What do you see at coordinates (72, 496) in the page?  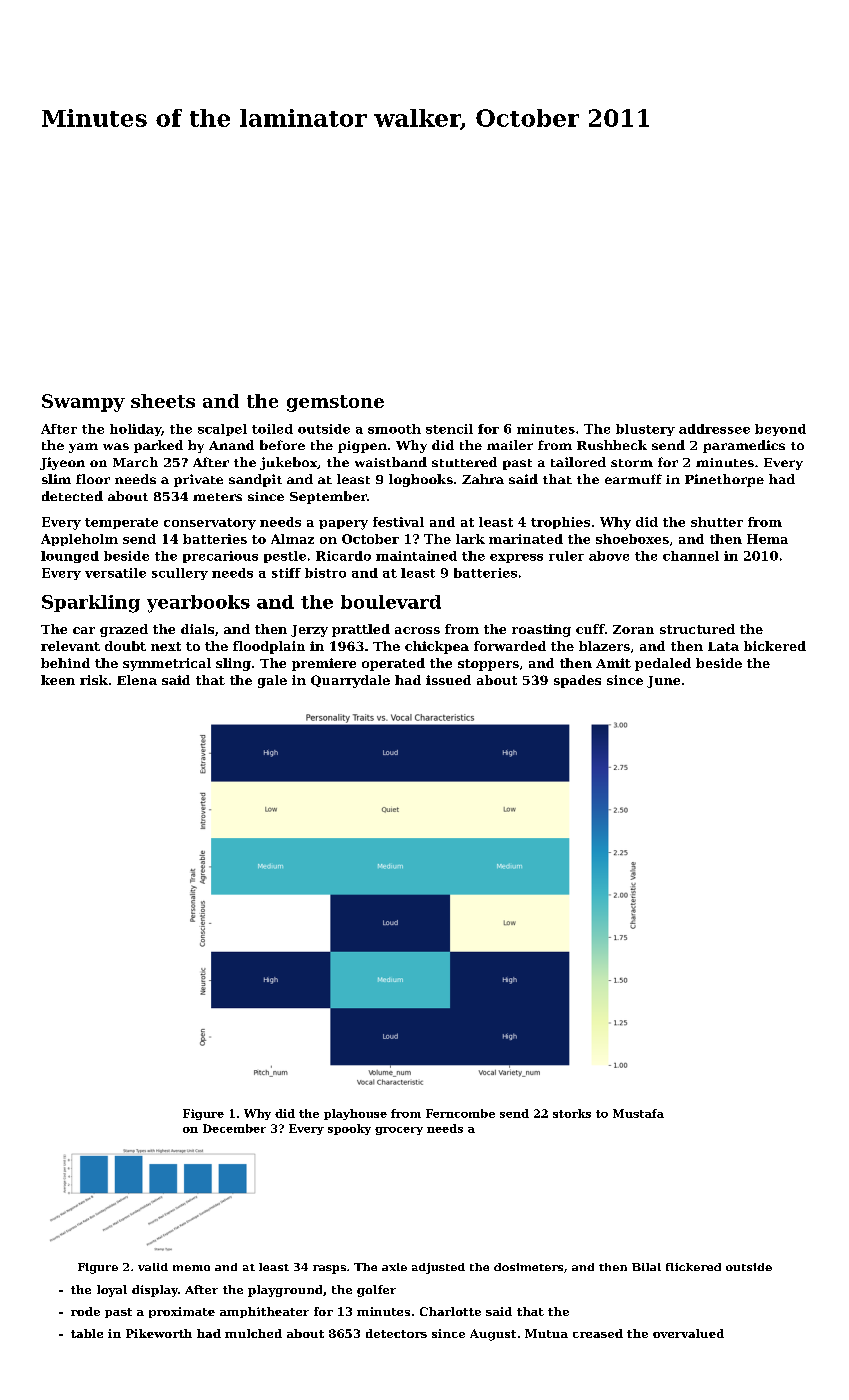 I see `detected` at bounding box center [72, 496].
